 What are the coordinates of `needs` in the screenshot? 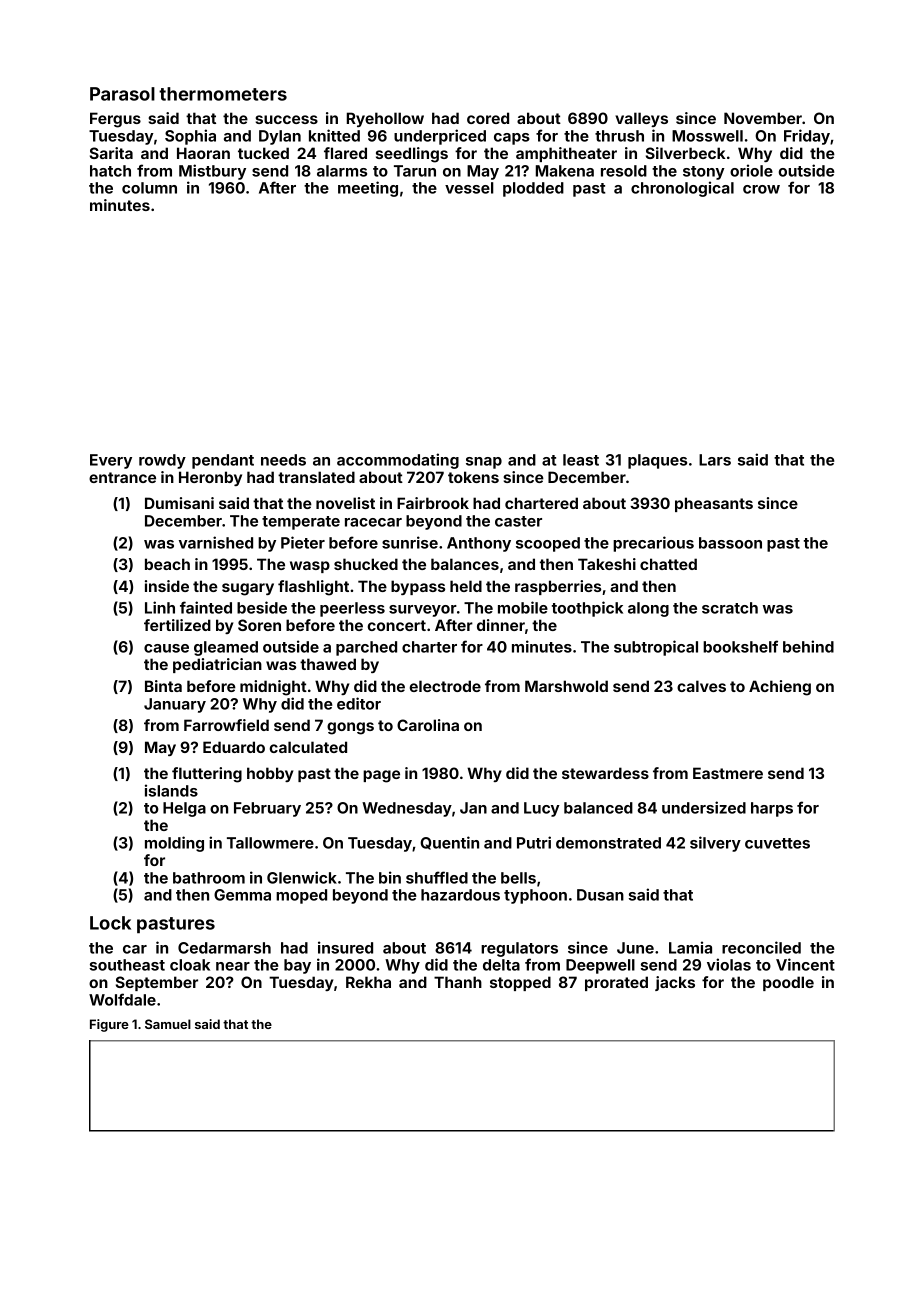 It's located at (283, 460).
